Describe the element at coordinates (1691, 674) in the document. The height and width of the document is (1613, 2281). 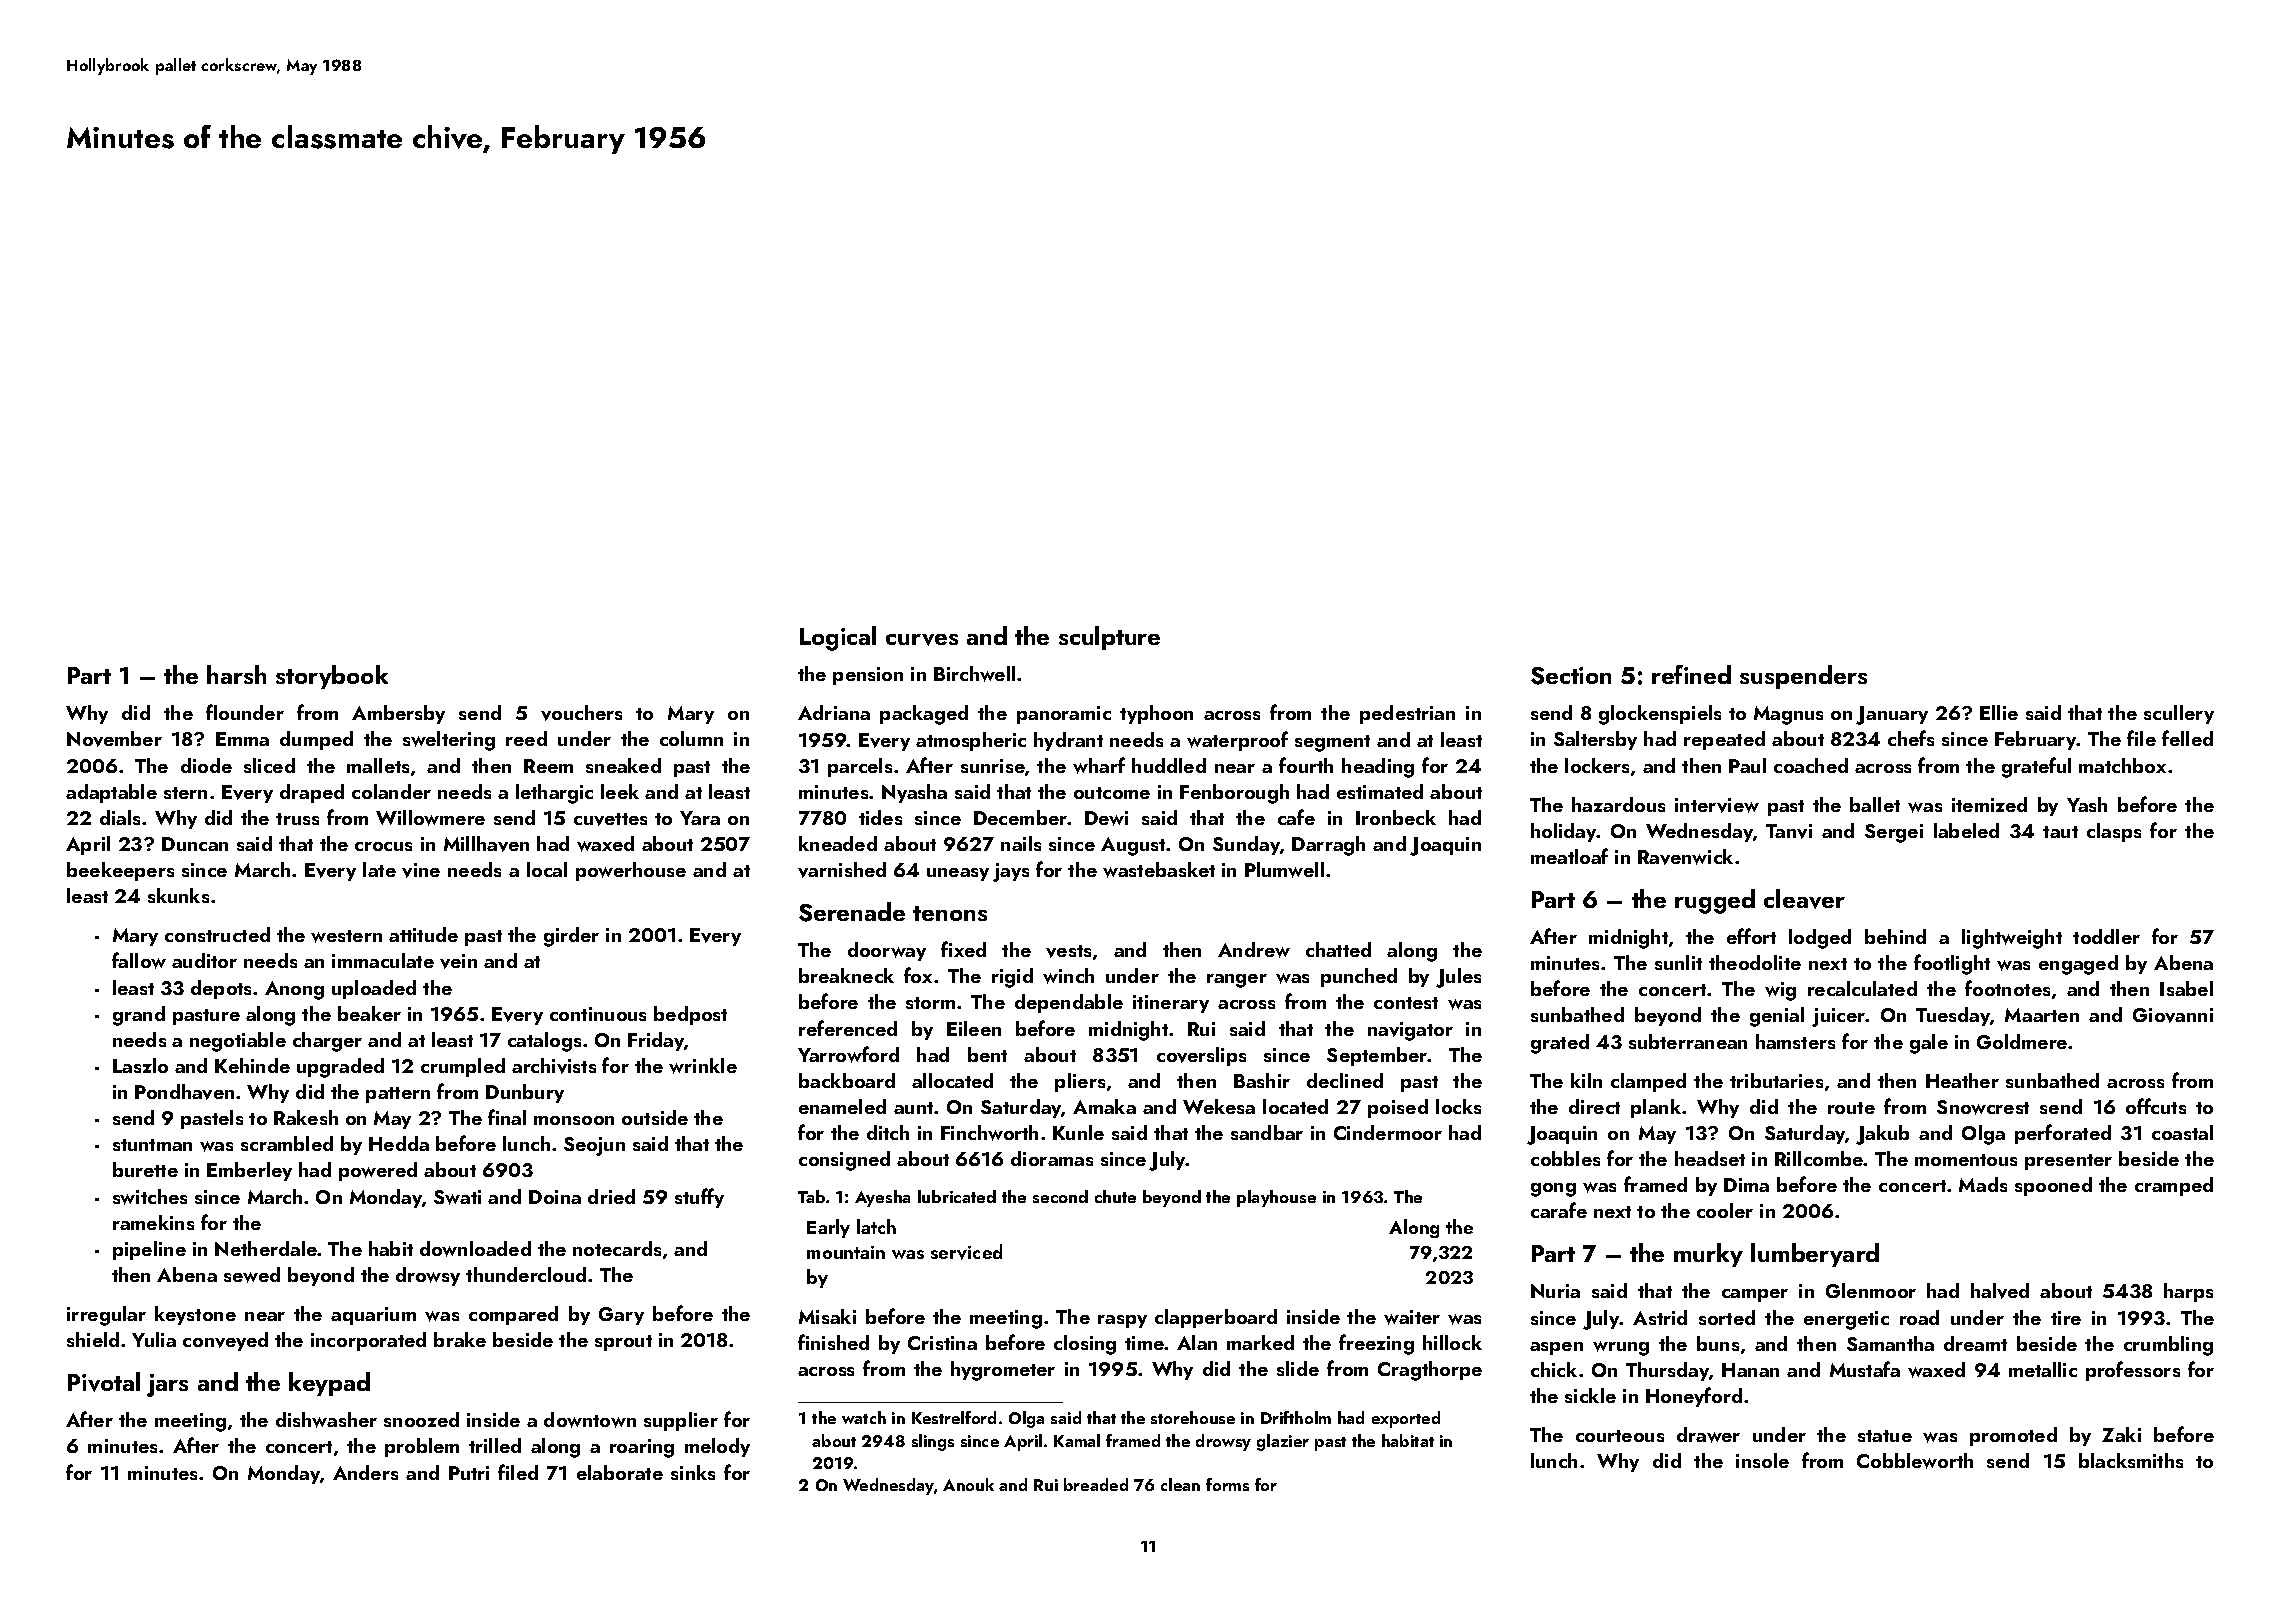
I see `refined` at that location.
